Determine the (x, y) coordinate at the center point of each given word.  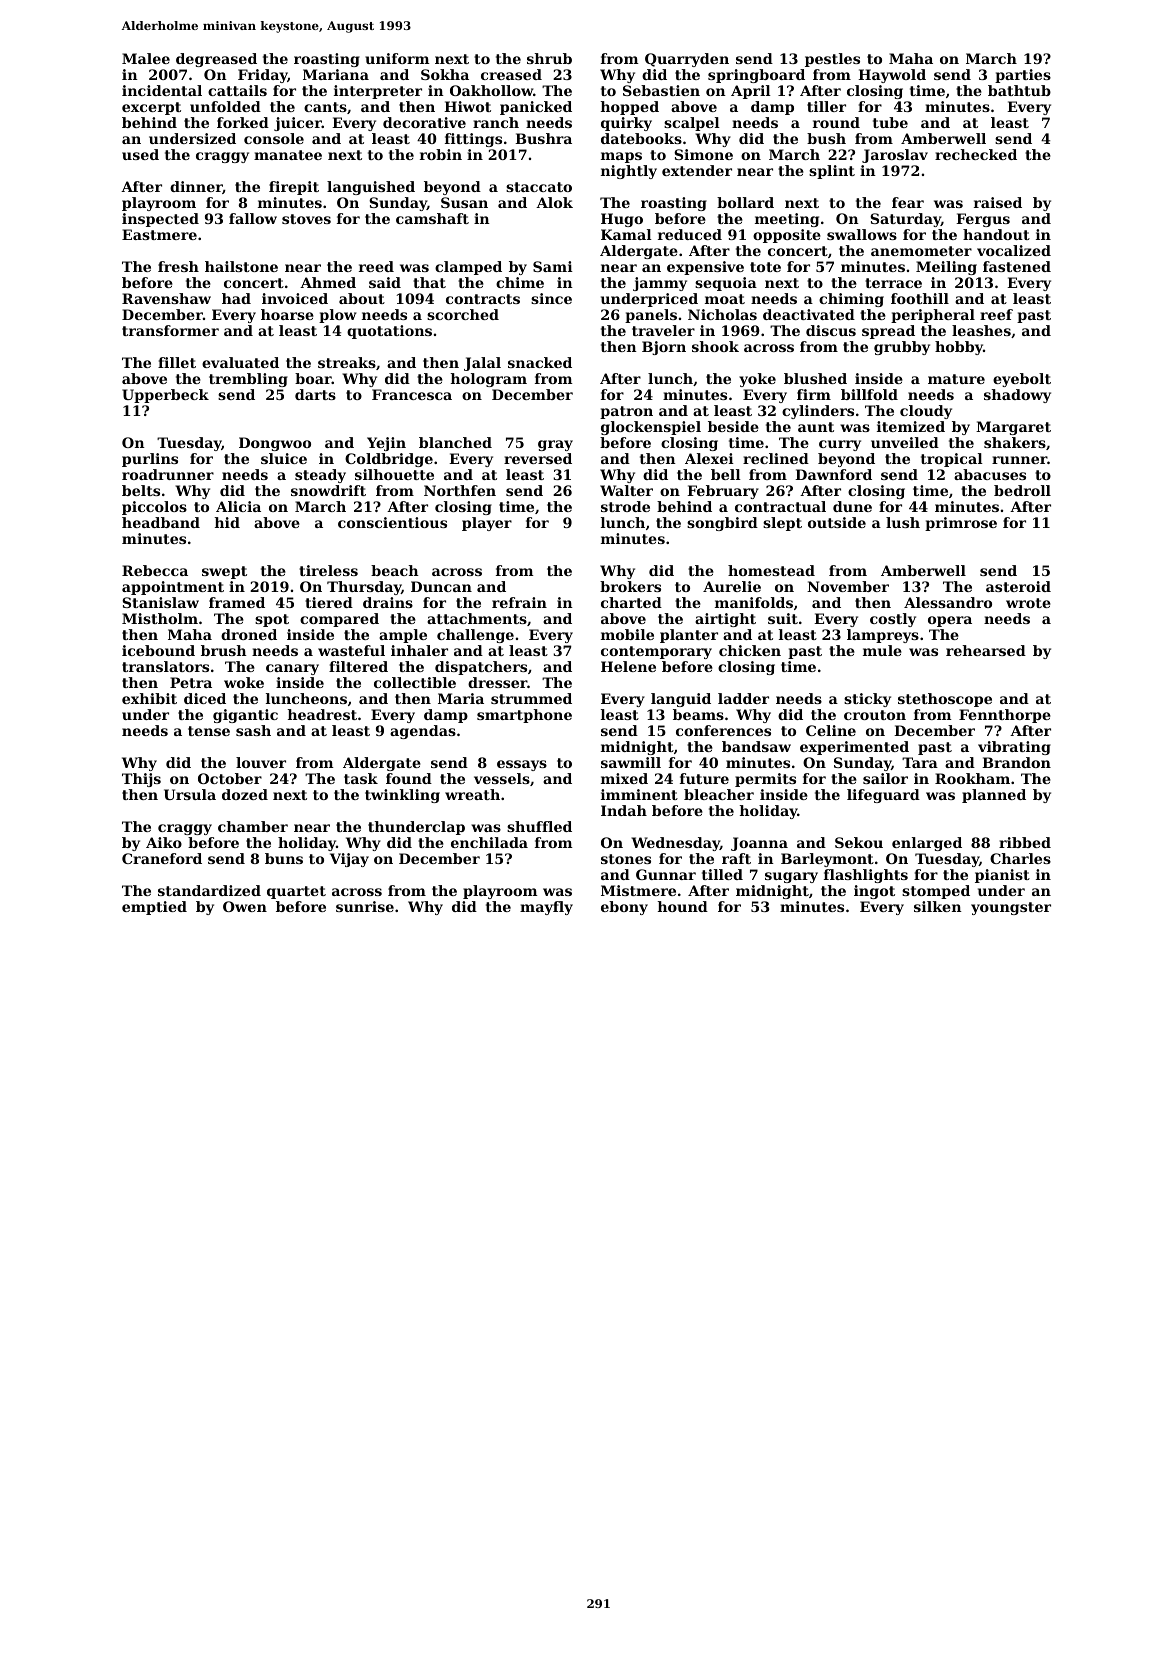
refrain (519, 602)
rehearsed (986, 650)
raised (998, 202)
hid (227, 522)
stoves (306, 219)
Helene (628, 666)
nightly (629, 172)
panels (651, 316)
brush (224, 650)
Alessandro (948, 602)
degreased (216, 60)
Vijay (349, 860)
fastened (1017, 266)
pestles (832, 60)
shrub (549, 58)
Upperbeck (165, 396)
